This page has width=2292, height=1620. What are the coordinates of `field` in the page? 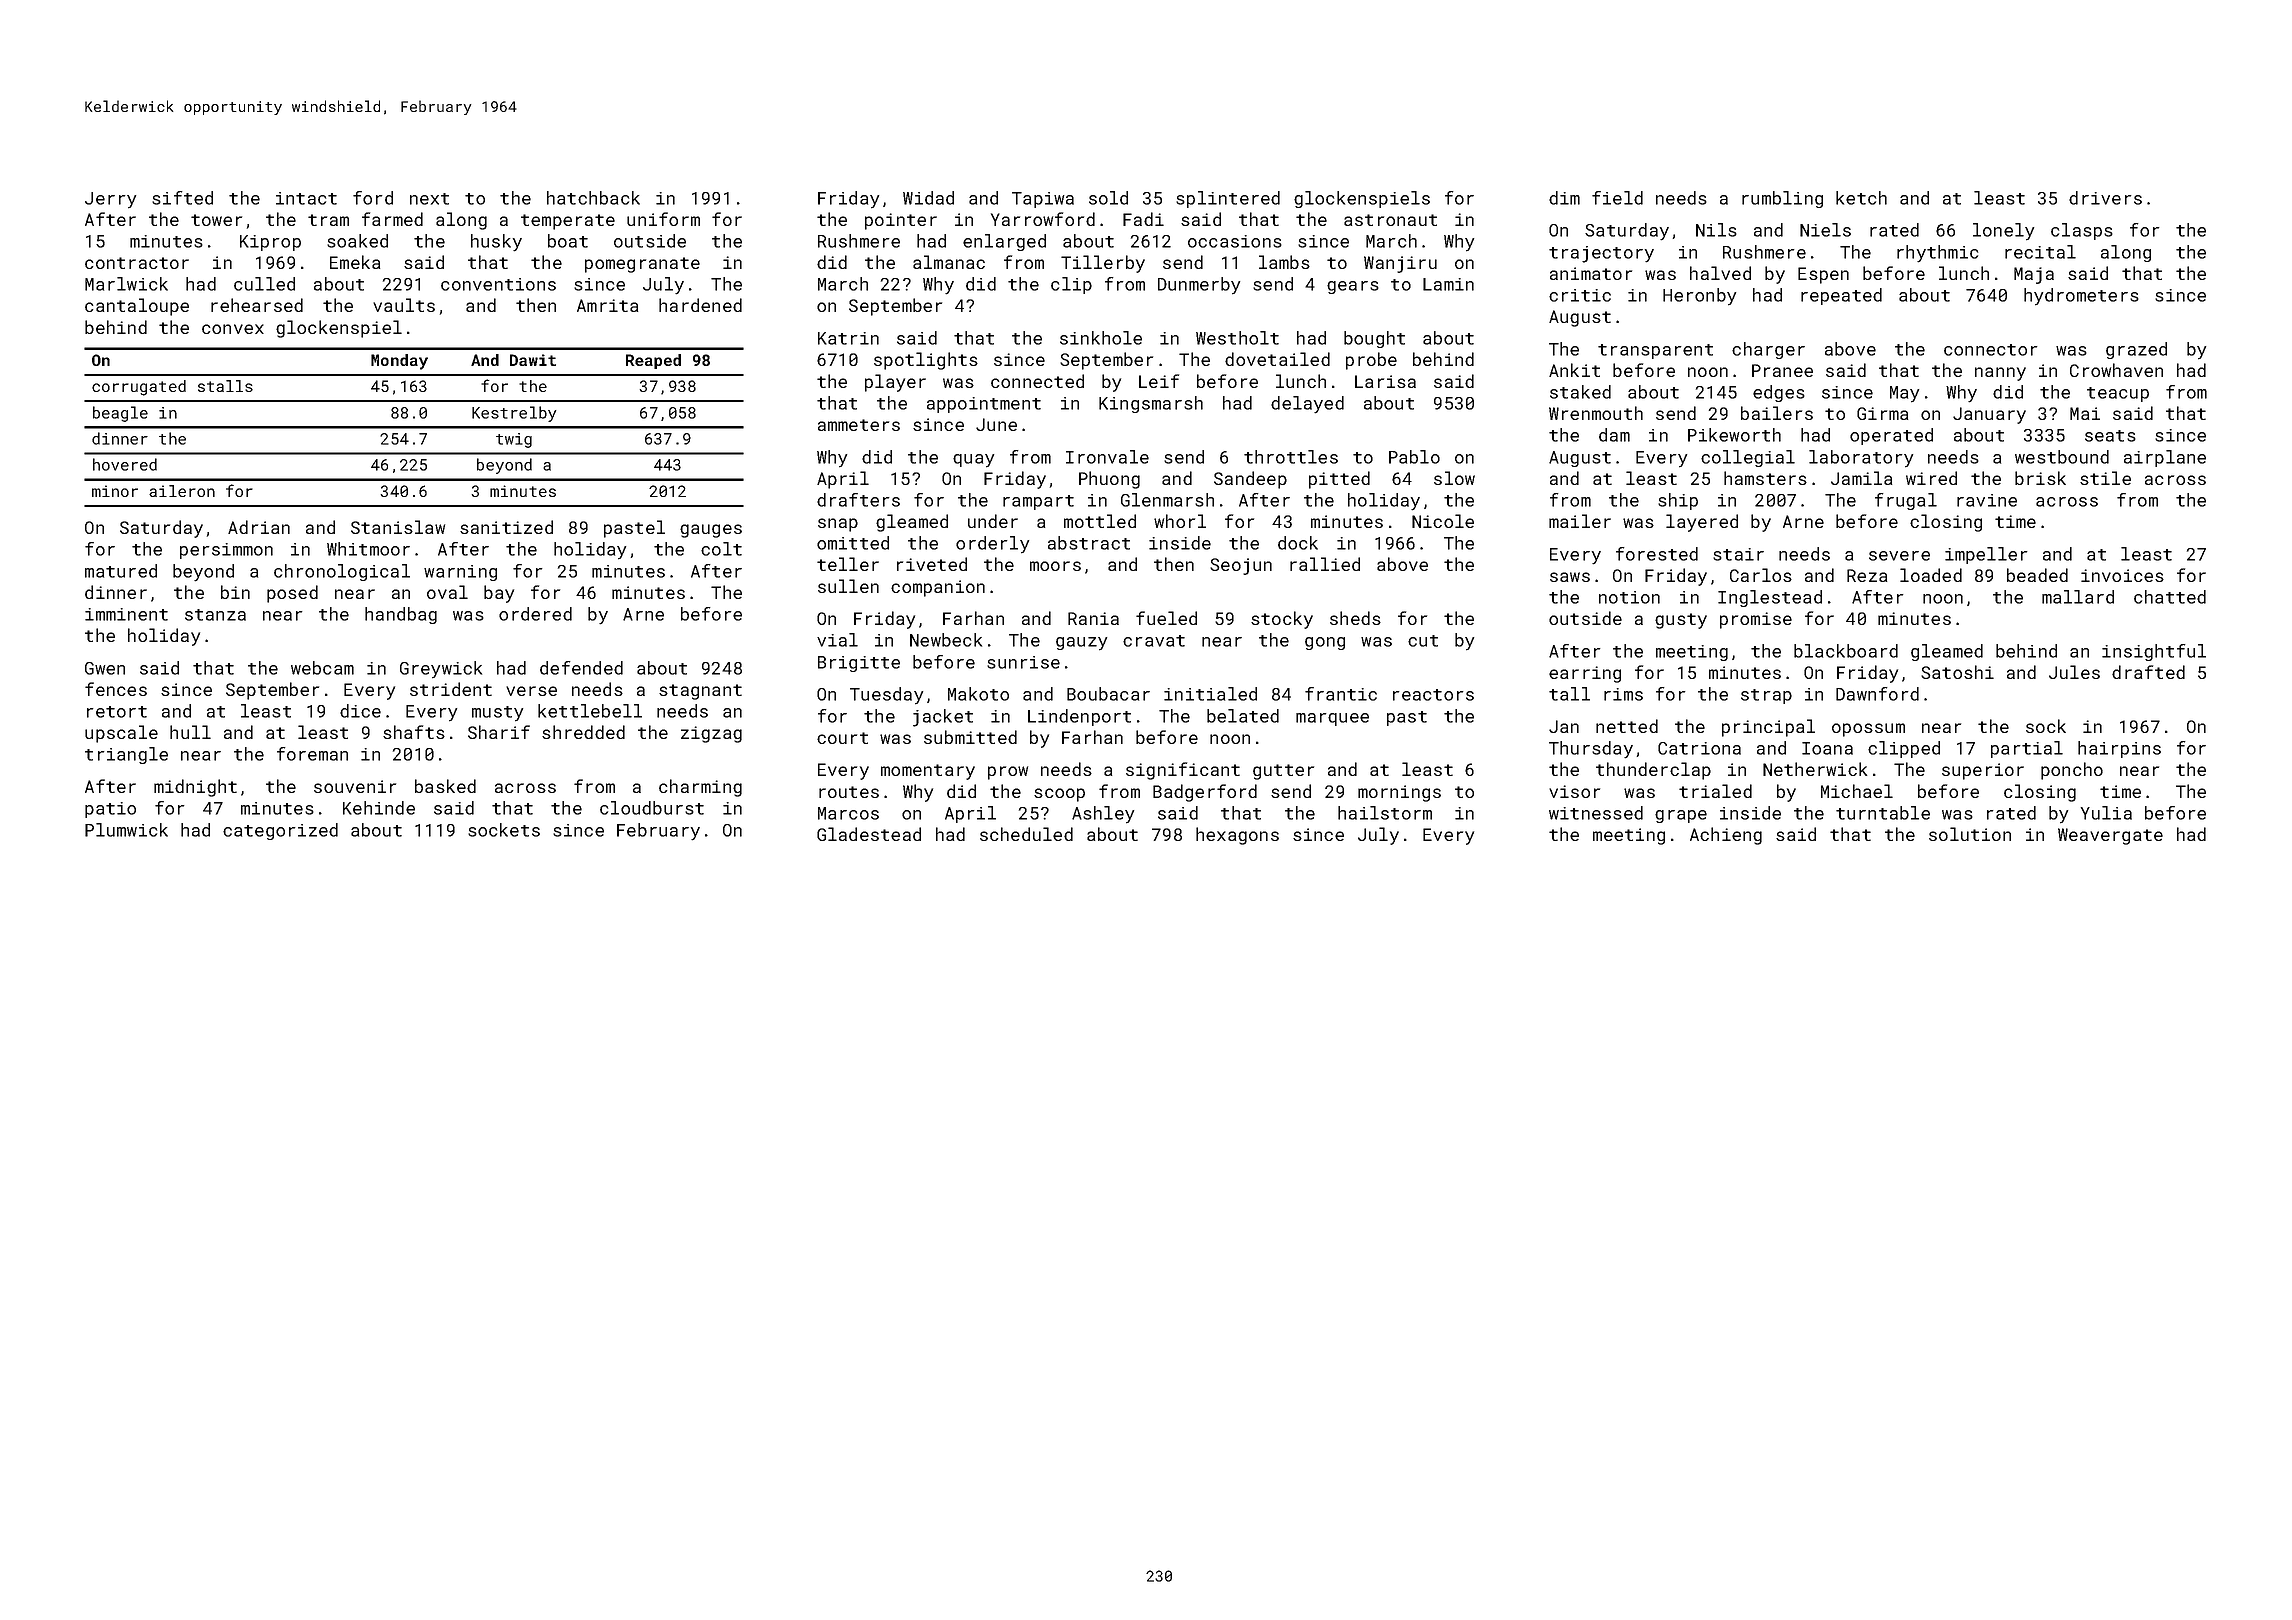 It's located at (1617, 198).
